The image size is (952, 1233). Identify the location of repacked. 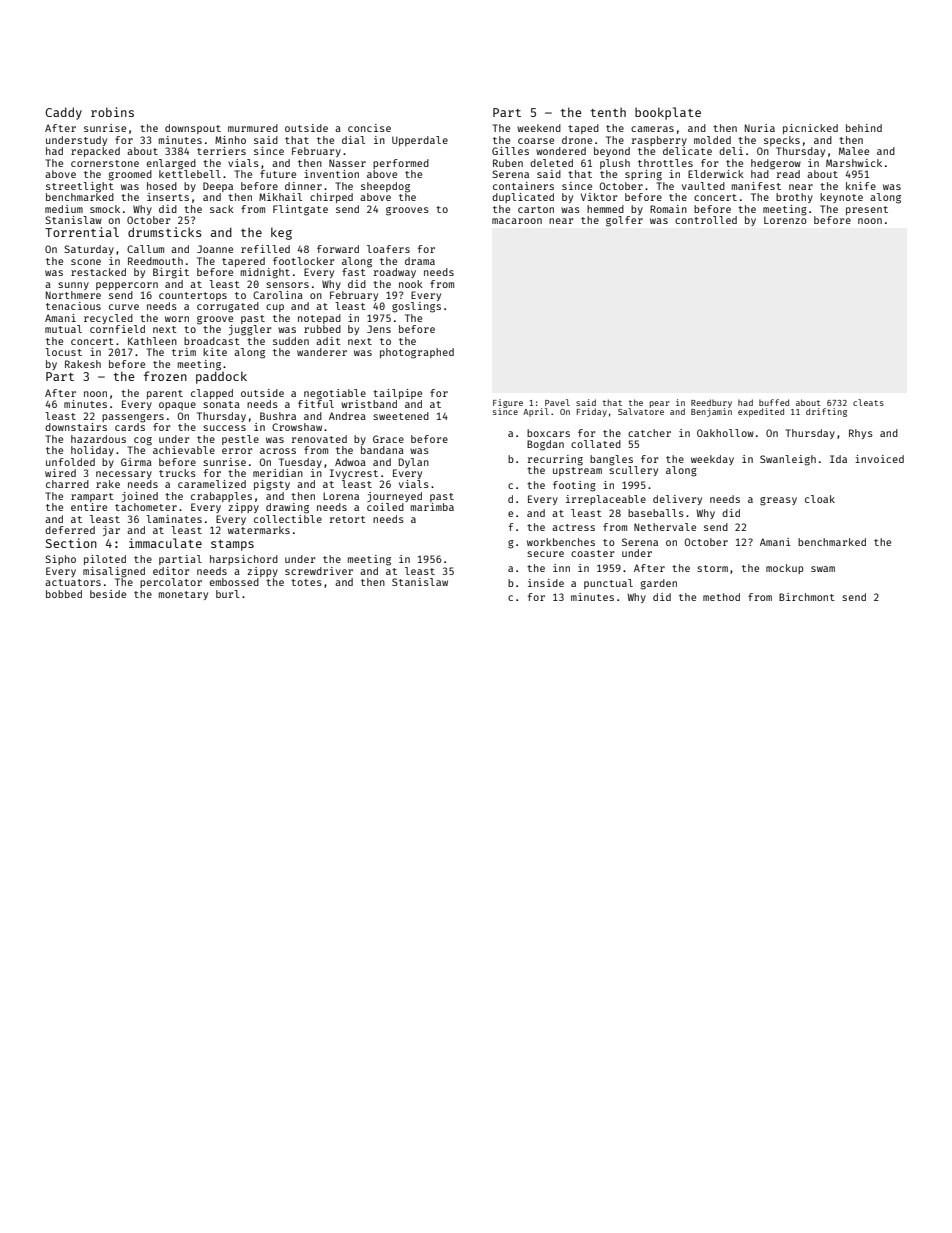
(95, 152).
